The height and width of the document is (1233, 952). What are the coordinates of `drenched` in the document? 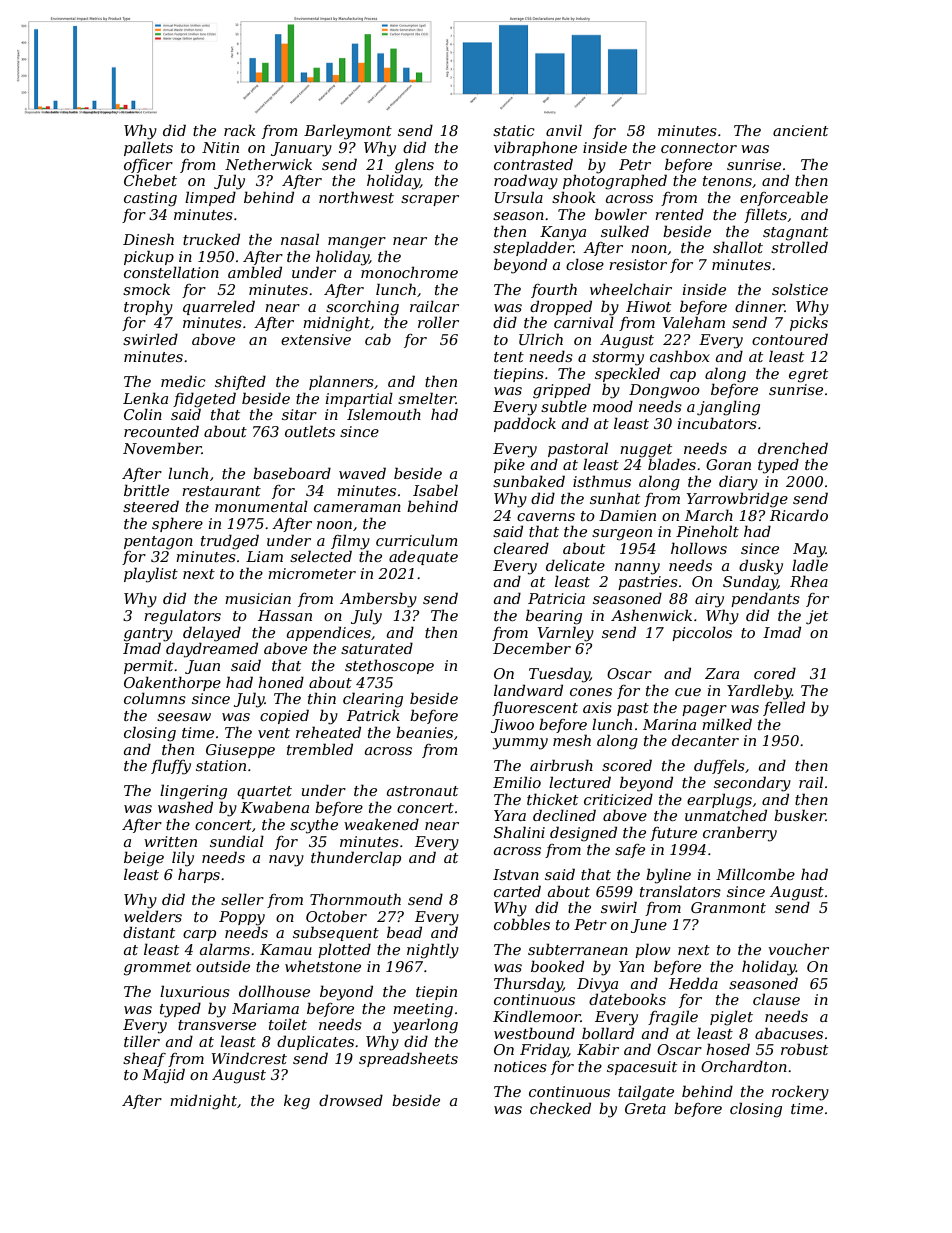 It's located at (793, 448).
